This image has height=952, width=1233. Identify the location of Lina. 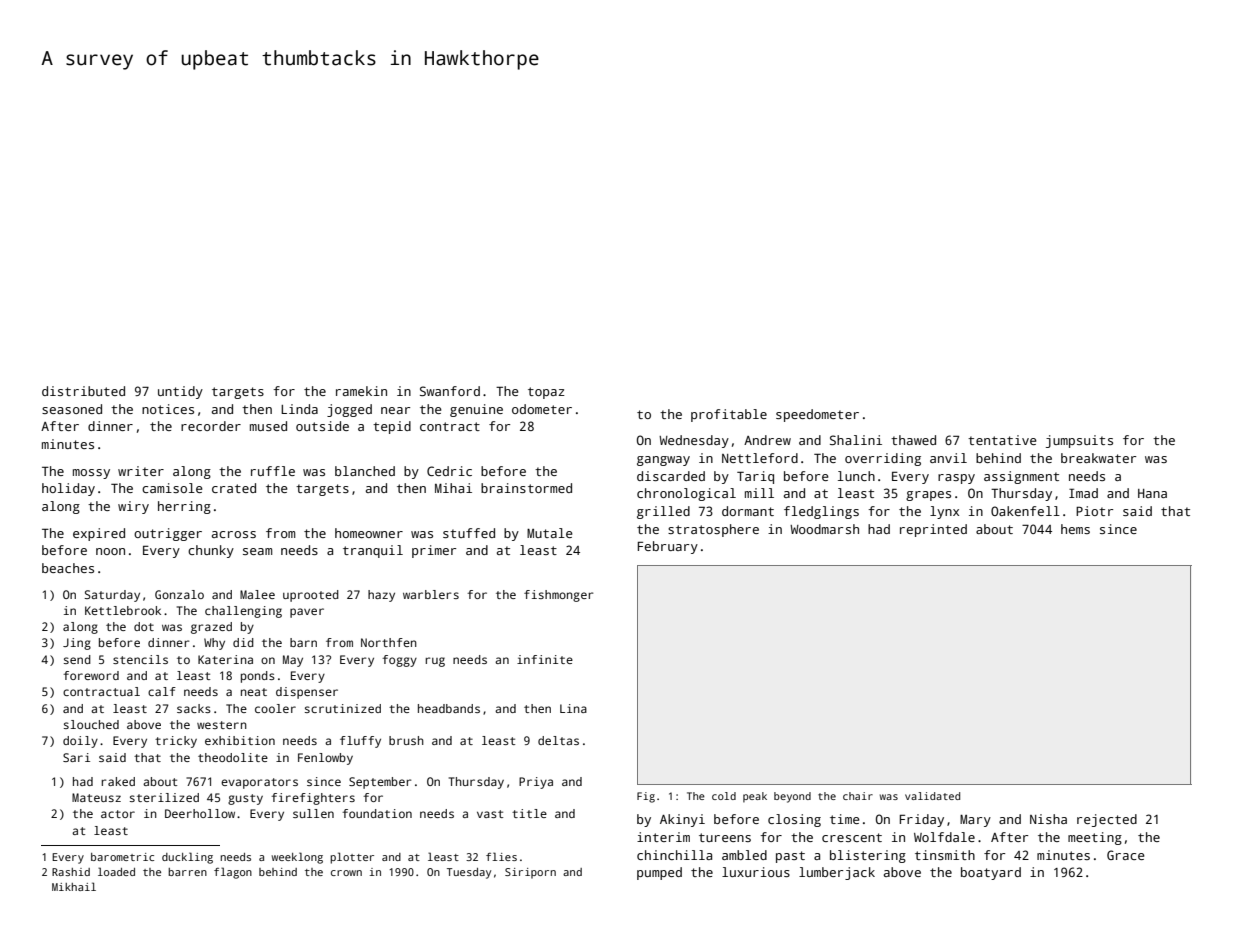
(573, 708).
